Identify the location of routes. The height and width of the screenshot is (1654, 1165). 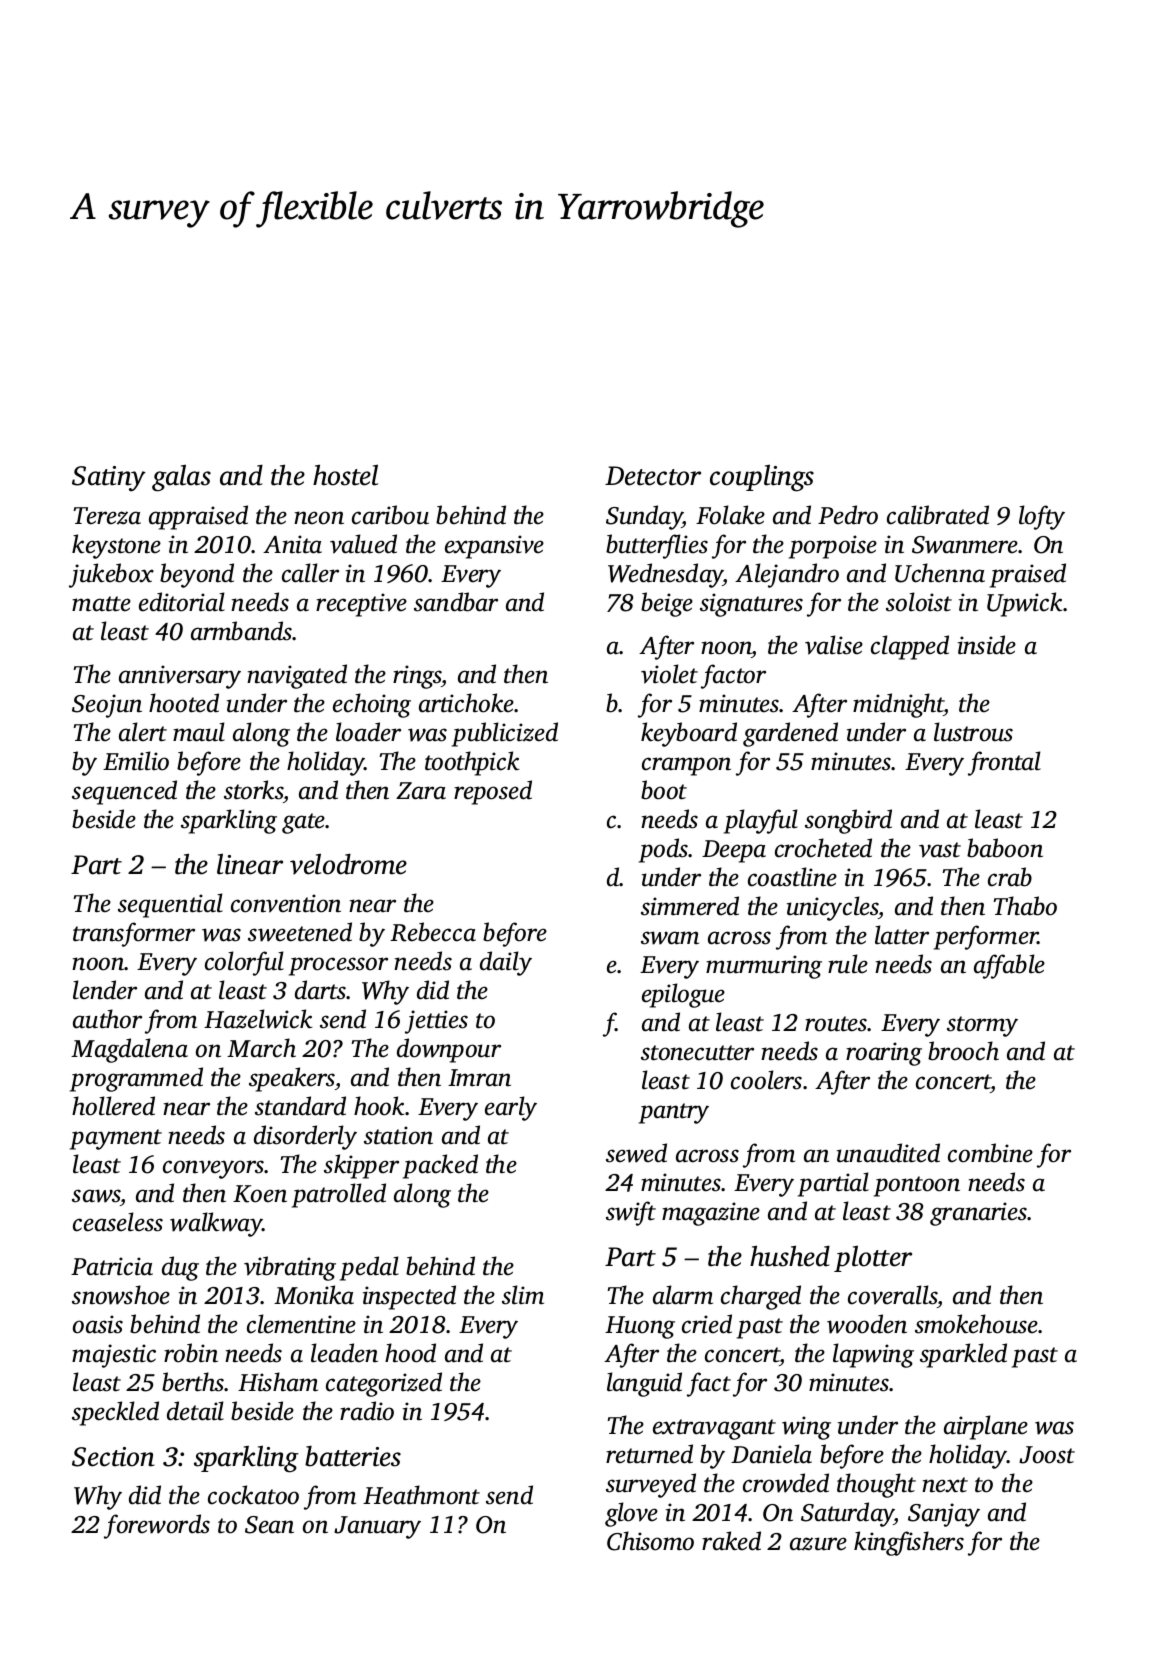
(836, 1024).
